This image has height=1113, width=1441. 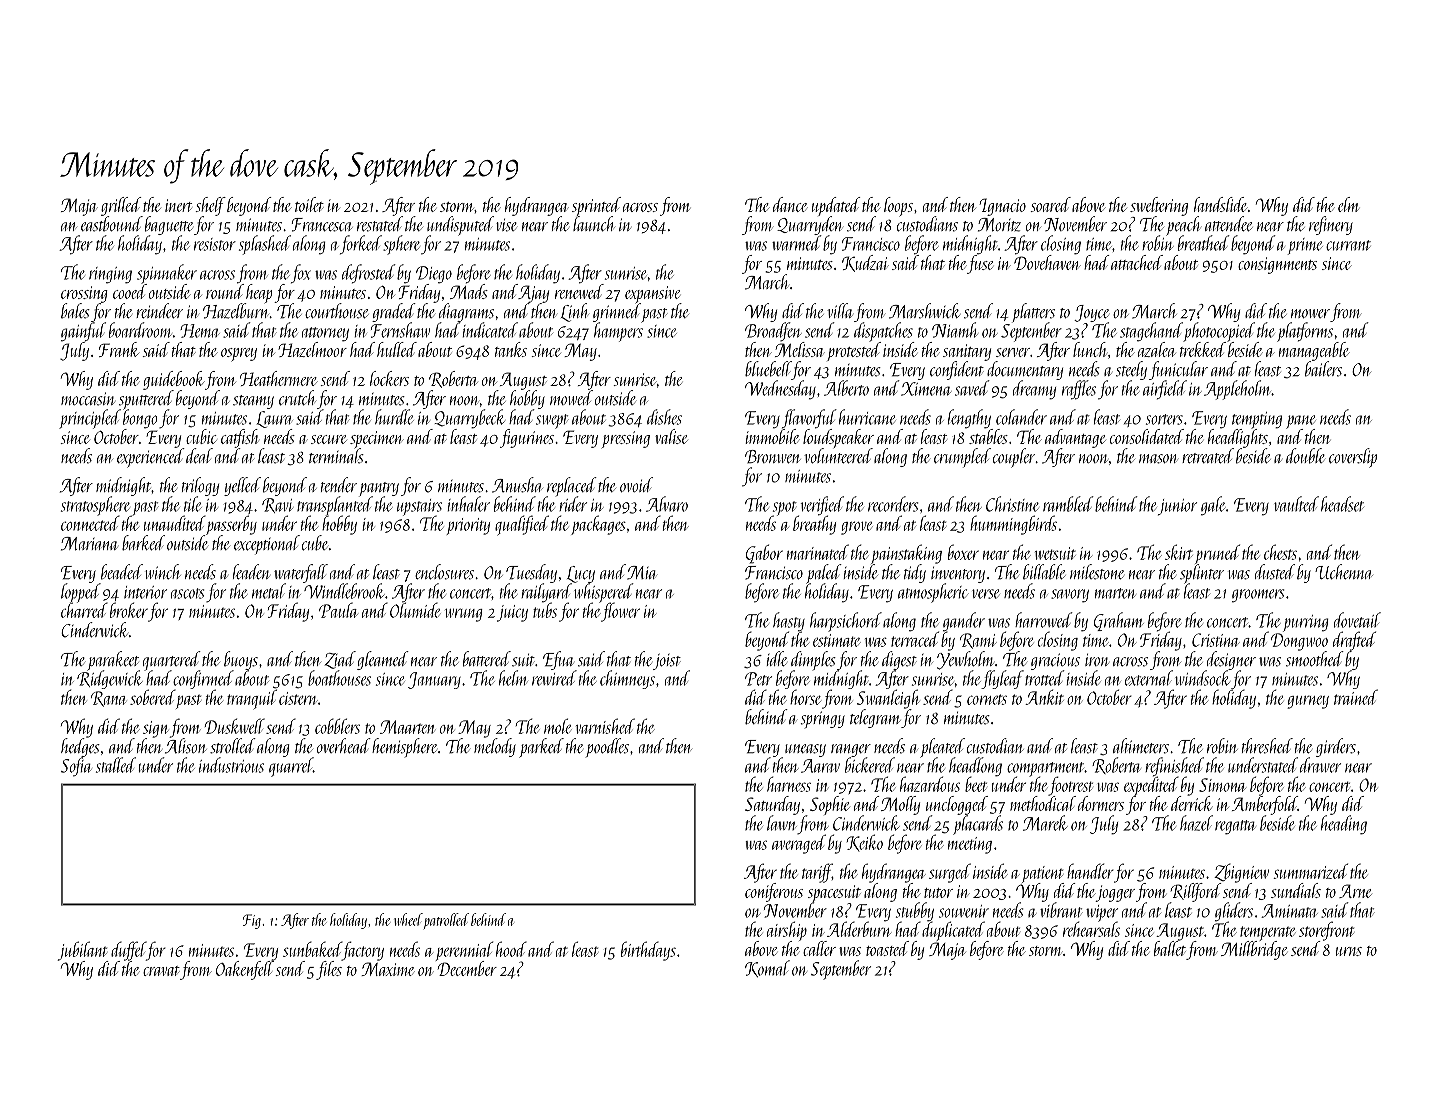 I want to click on spinnaker, so click(x=167, y=274).
